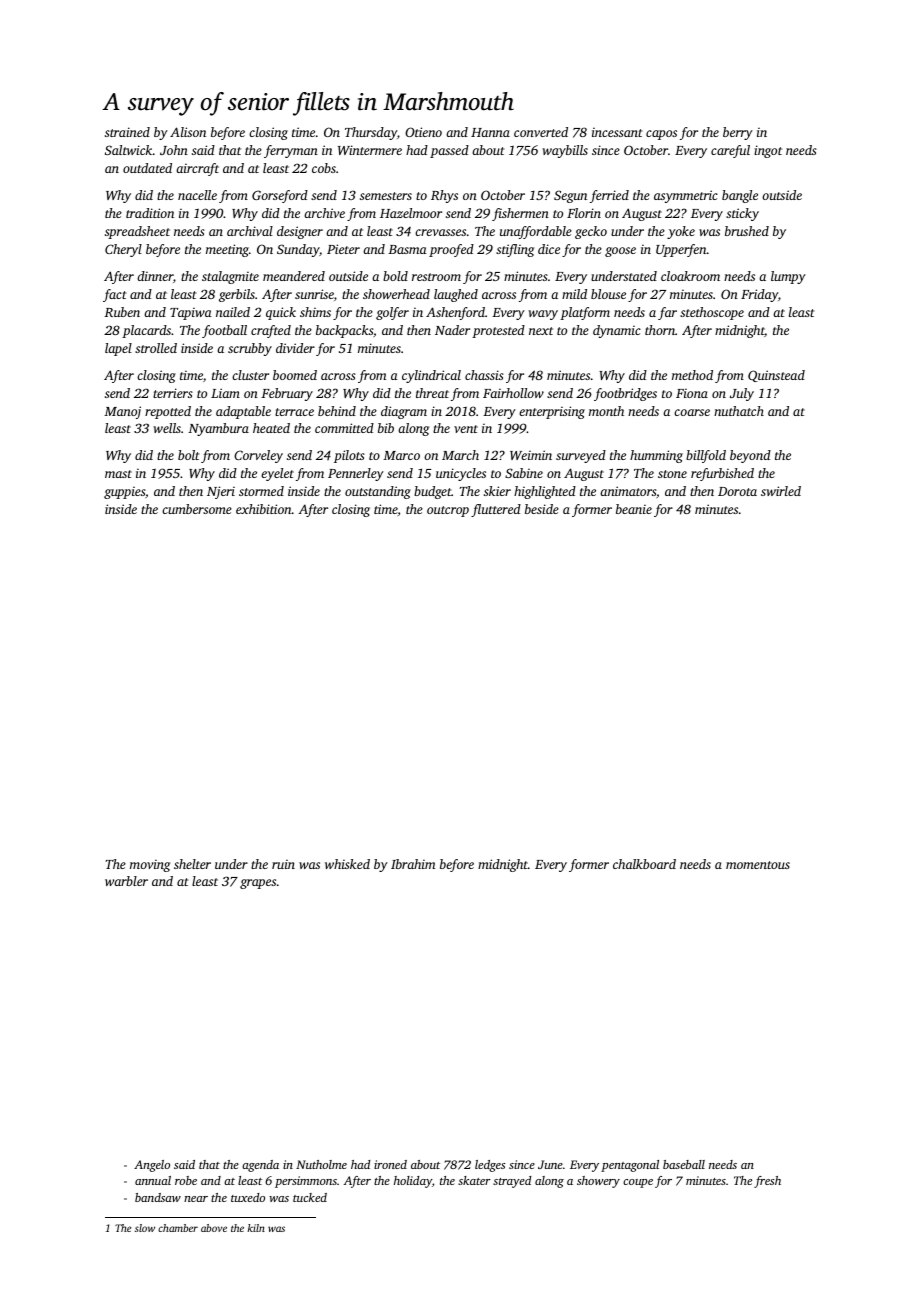  I want to click on berry, so click(738, 133).
